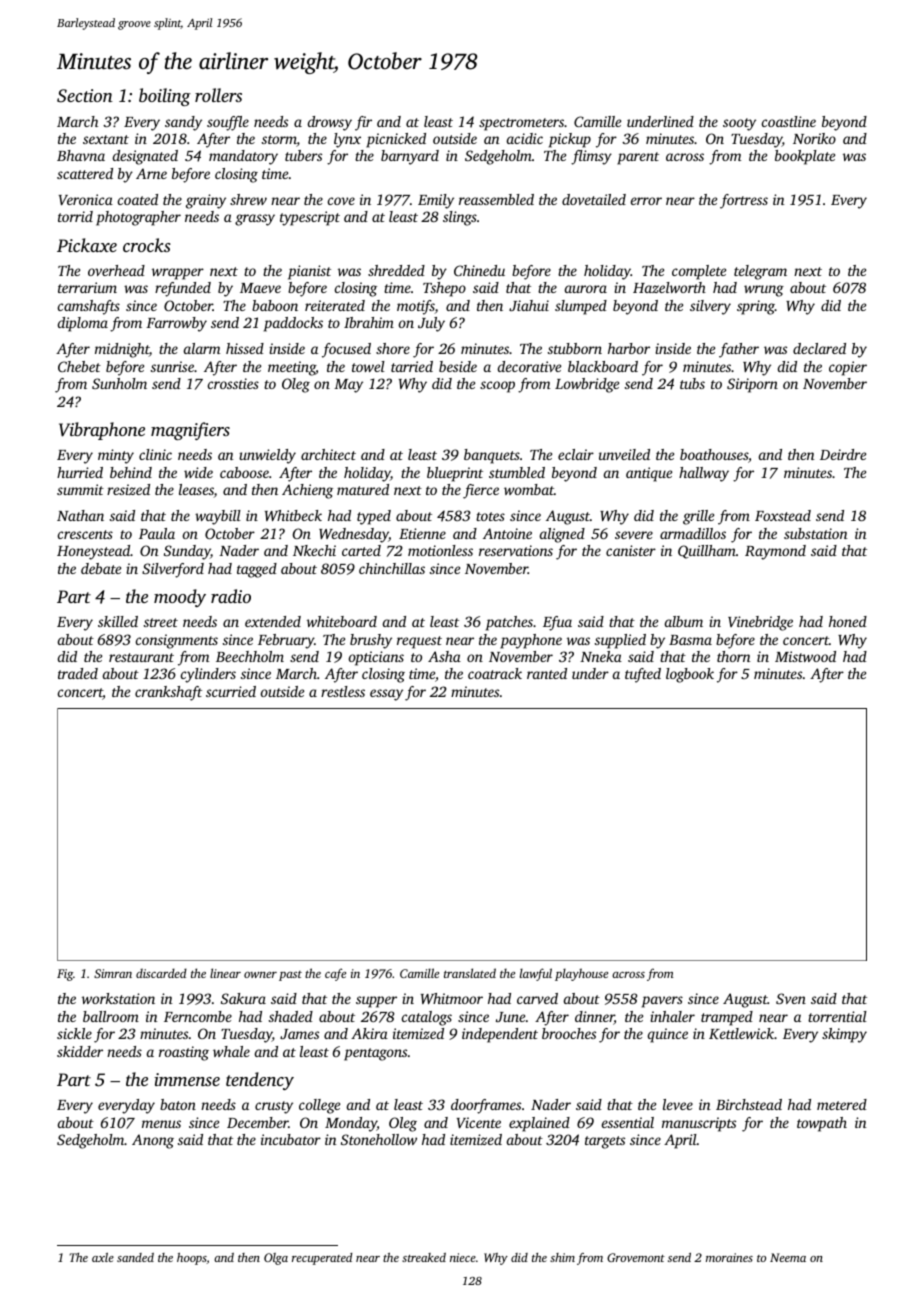 The height and width of the image is (1308, 924). What do you see at coordinates (495, 673) in the image?
I see `coatrack` at bounding box center [495, 673].
